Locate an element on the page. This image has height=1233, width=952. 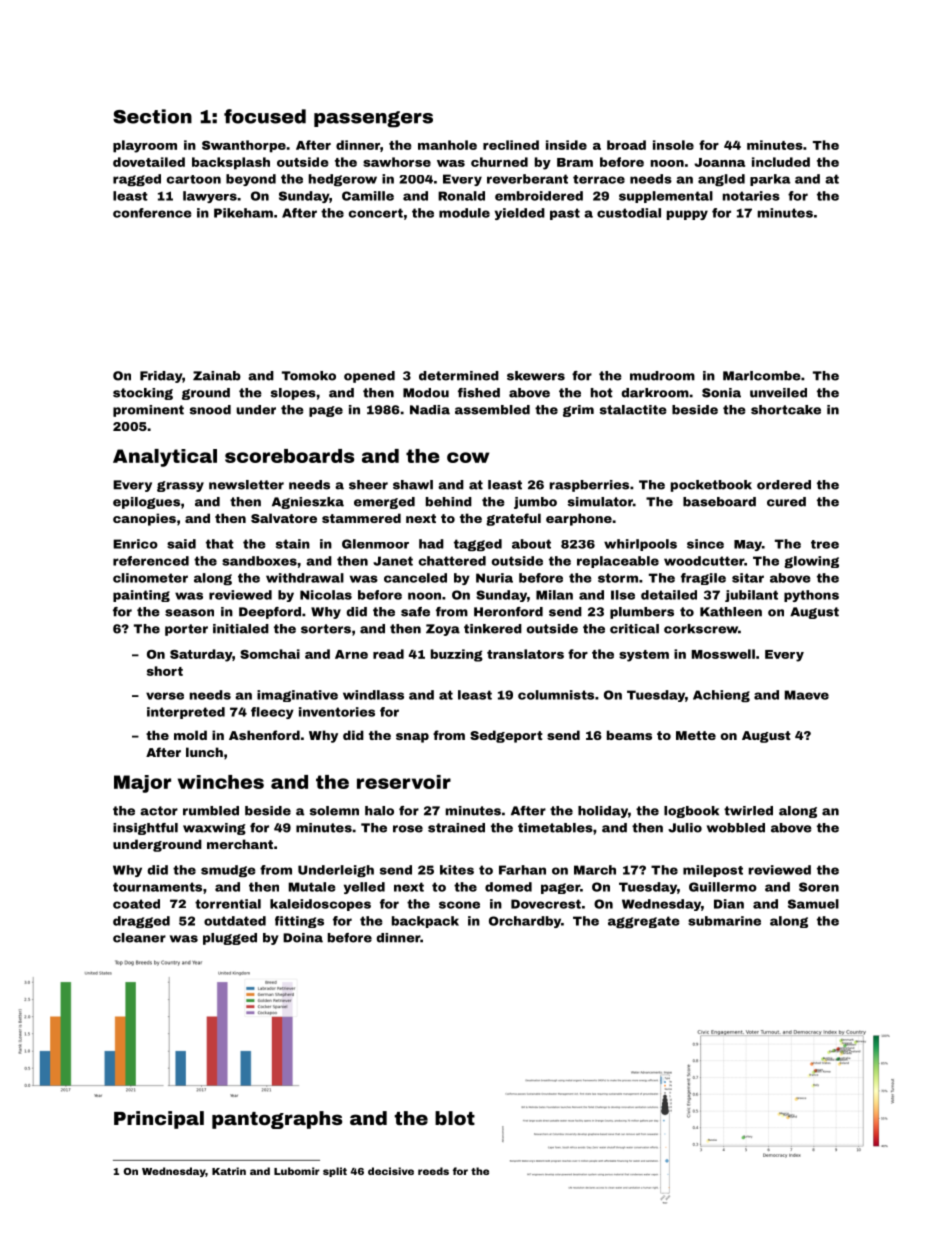
Lubomir is located at coordinates (297, 1171).
